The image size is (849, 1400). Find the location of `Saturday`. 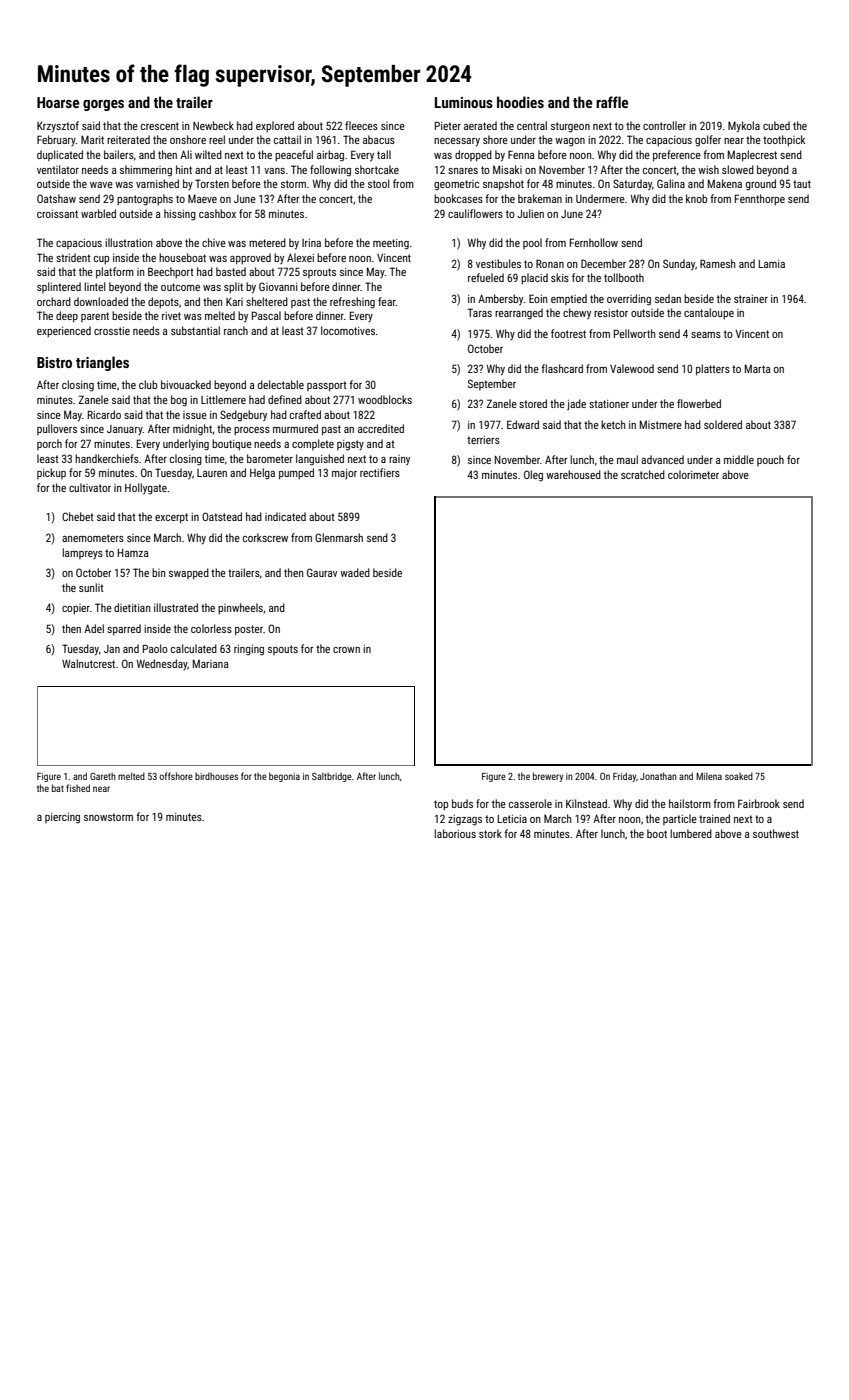

Saturday is located at coordinates (632, 184).
